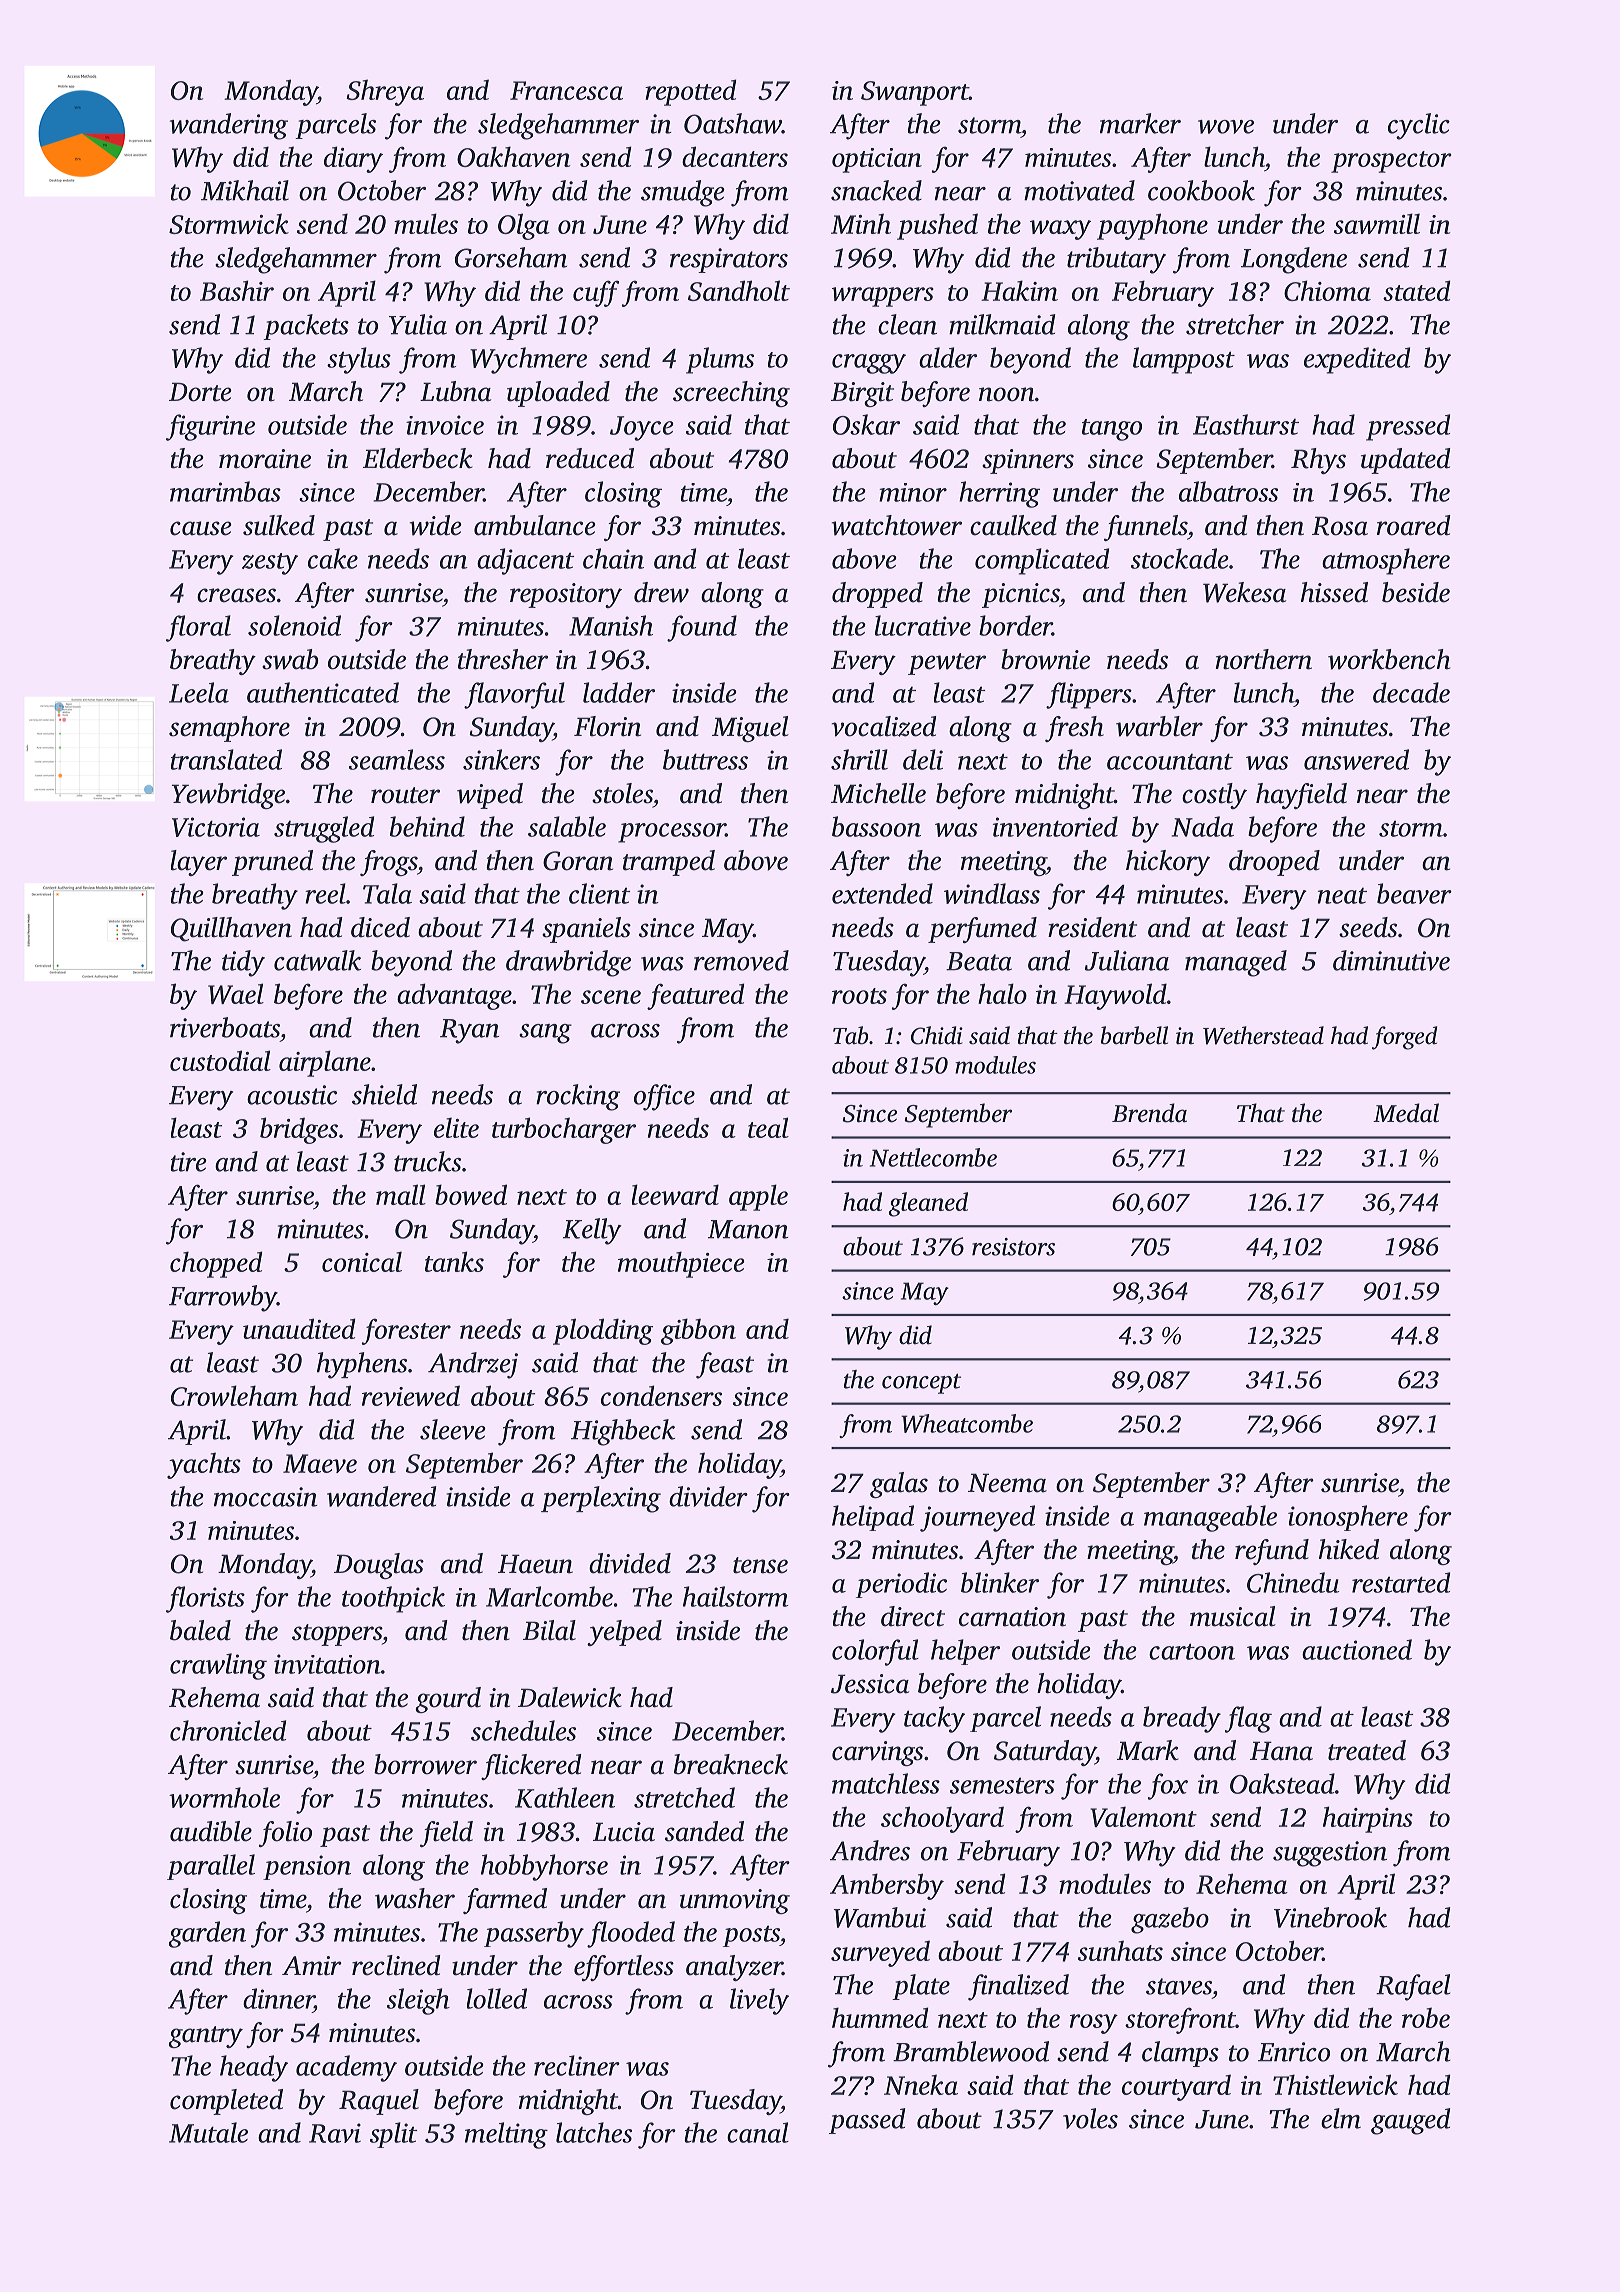 This document has width=1620, height=2292. What do you see at coordinates (915, 93) in the document?
I see `Swanport` at bounding box center [915, 93].
